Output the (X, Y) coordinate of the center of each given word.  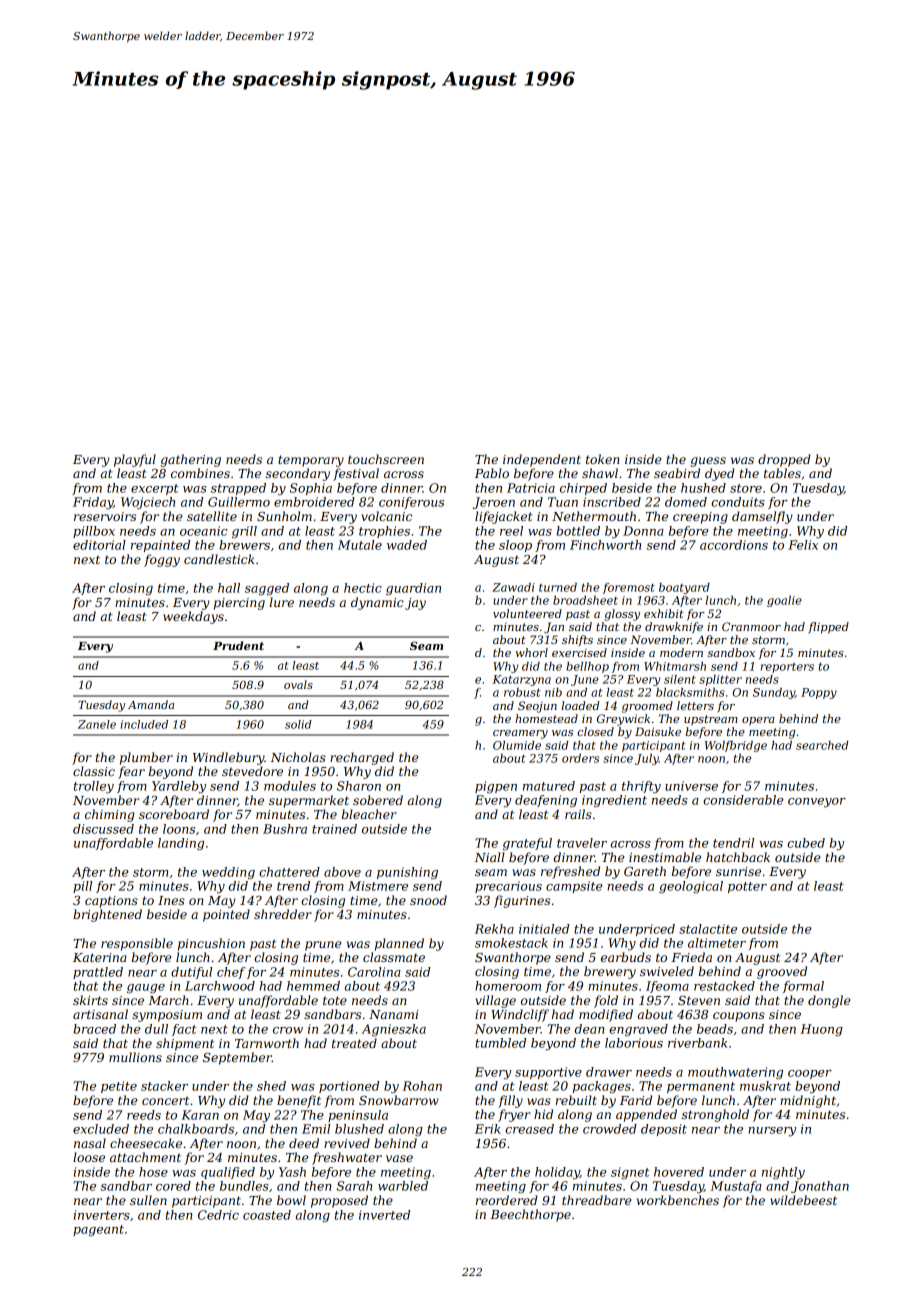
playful (135, 460)
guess (708, 462)
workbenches (678, 1200)
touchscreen (386, 459)
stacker (164, 1086)
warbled (403, 1186)
